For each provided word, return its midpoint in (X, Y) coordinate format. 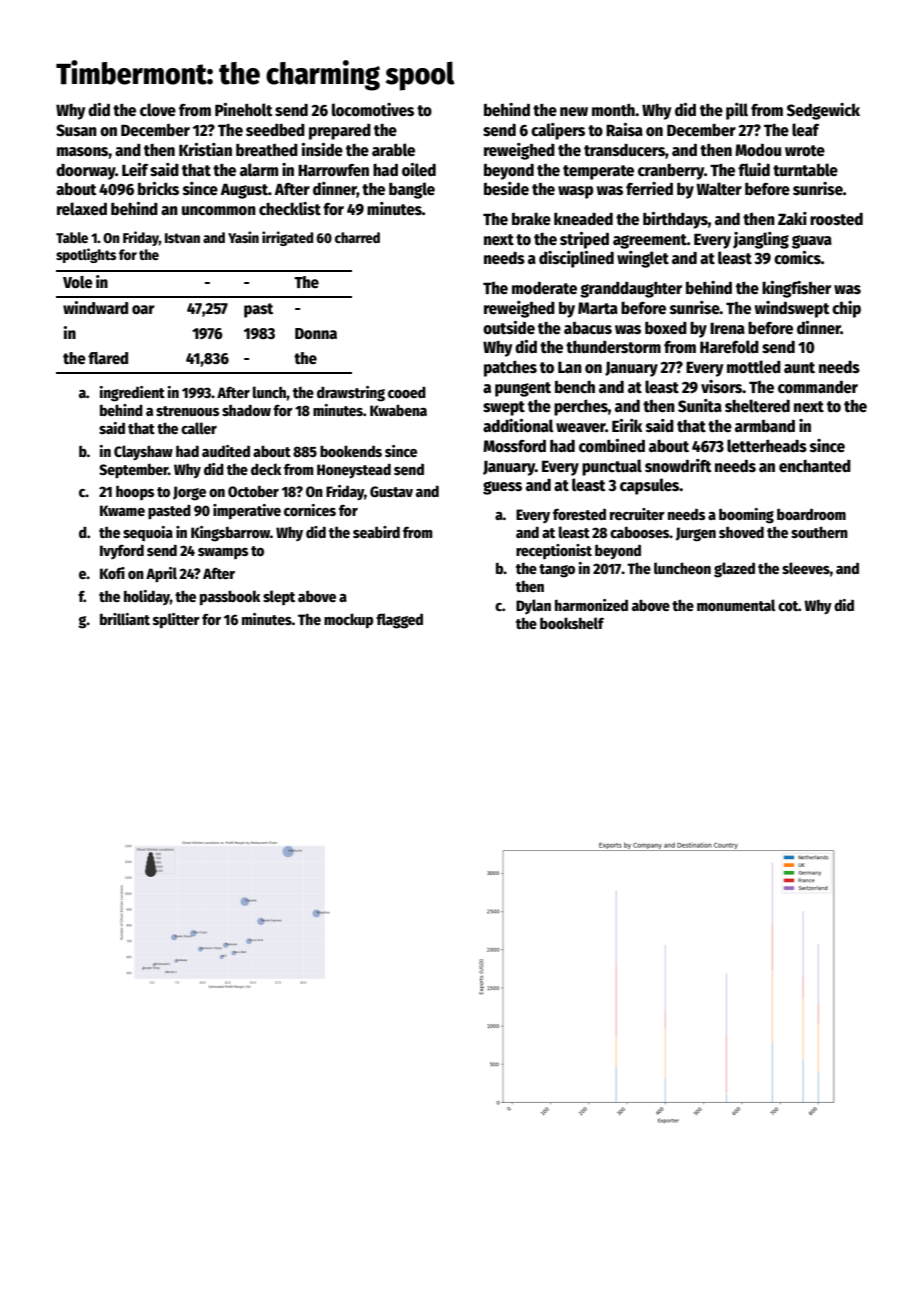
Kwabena (398, 410)
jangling (761, 240)
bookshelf (572, 623)
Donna (316, 333)
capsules (649, 486)
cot (788, 606)
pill (737, 111)
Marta (598, 308)
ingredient (132, 394)
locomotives (373, 109)
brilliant (125, 619)
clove (158, 109)
